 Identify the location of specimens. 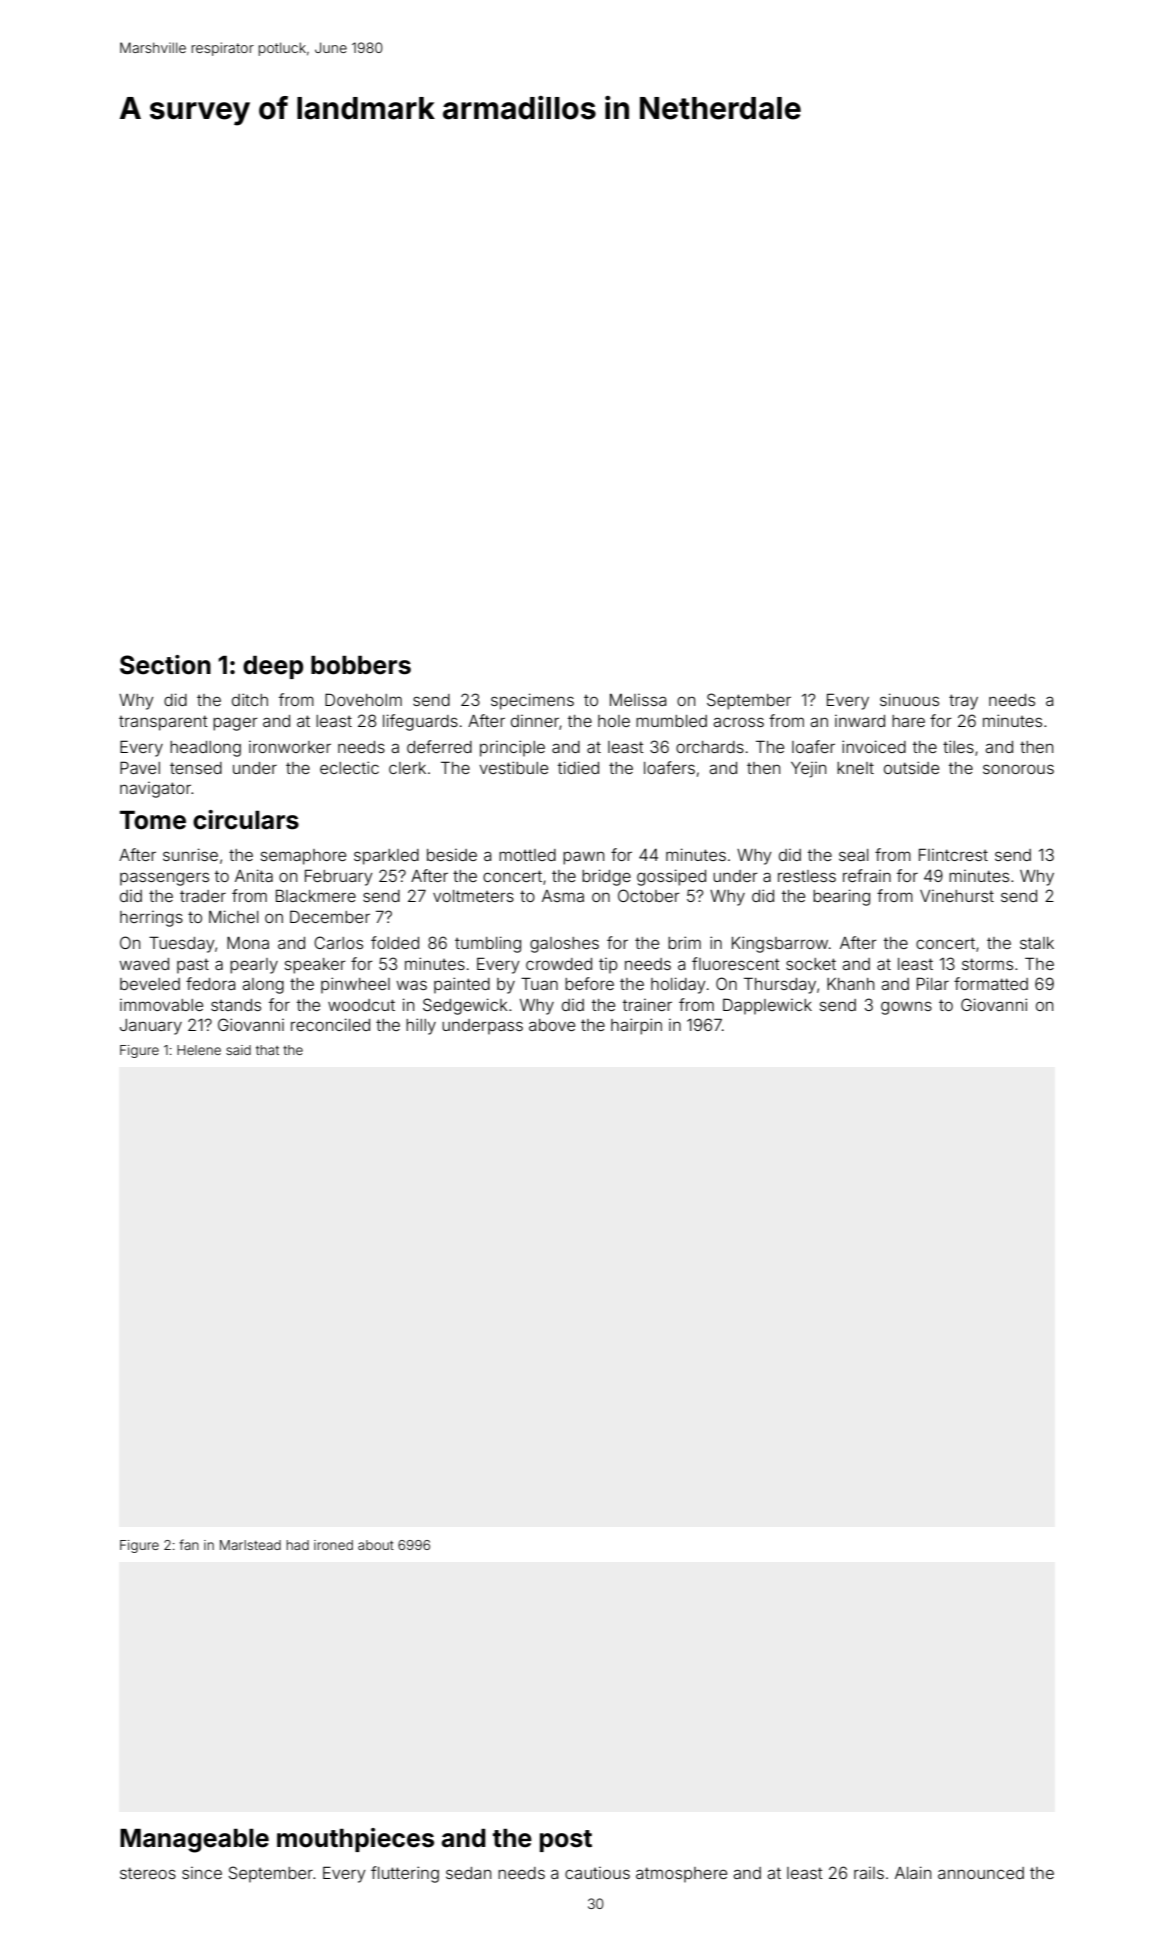
(532, 701).
